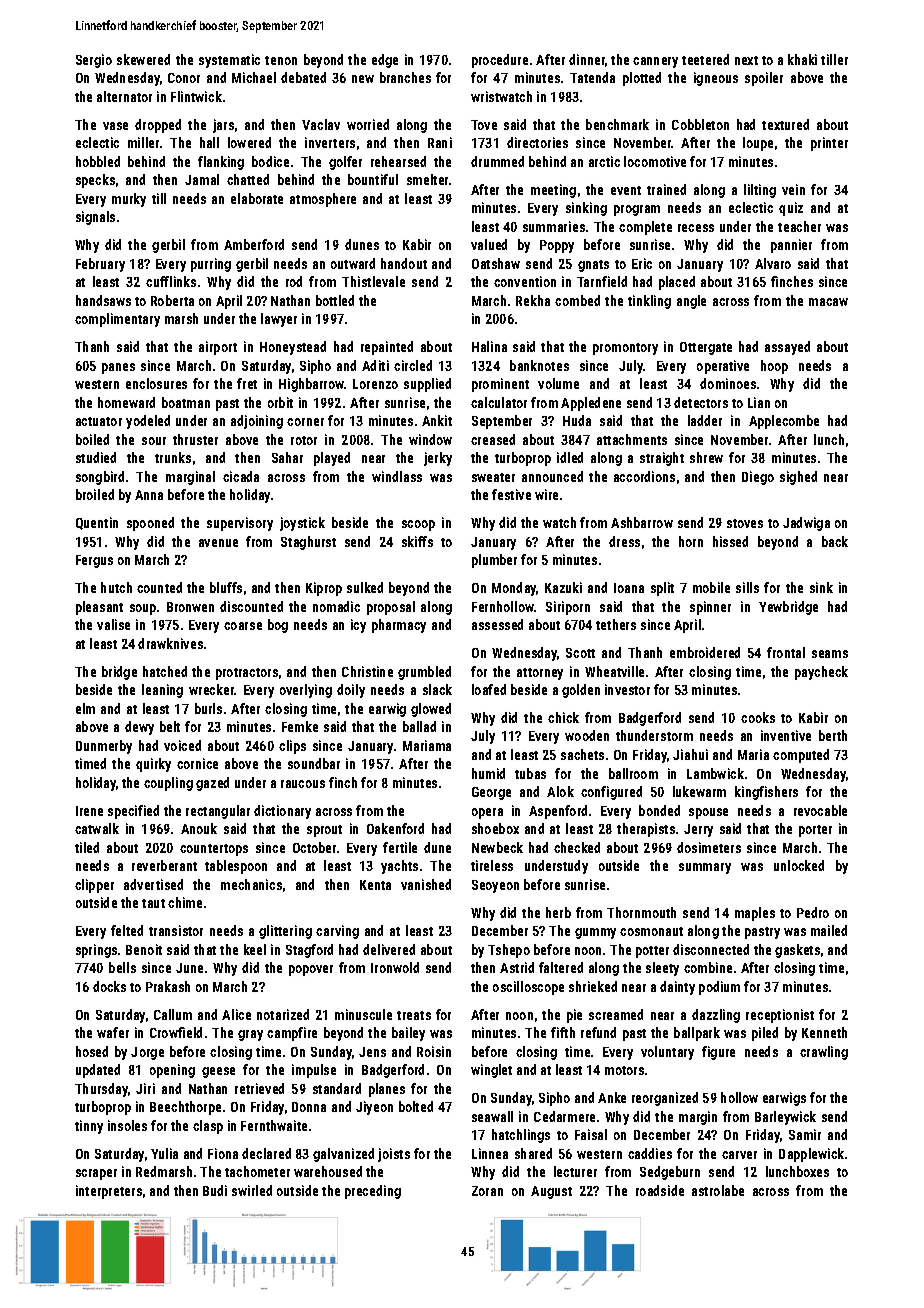  What do you see at coordinates (208, 708) in the screenshot?
I see `burls` at bounding box center [208, 708].
